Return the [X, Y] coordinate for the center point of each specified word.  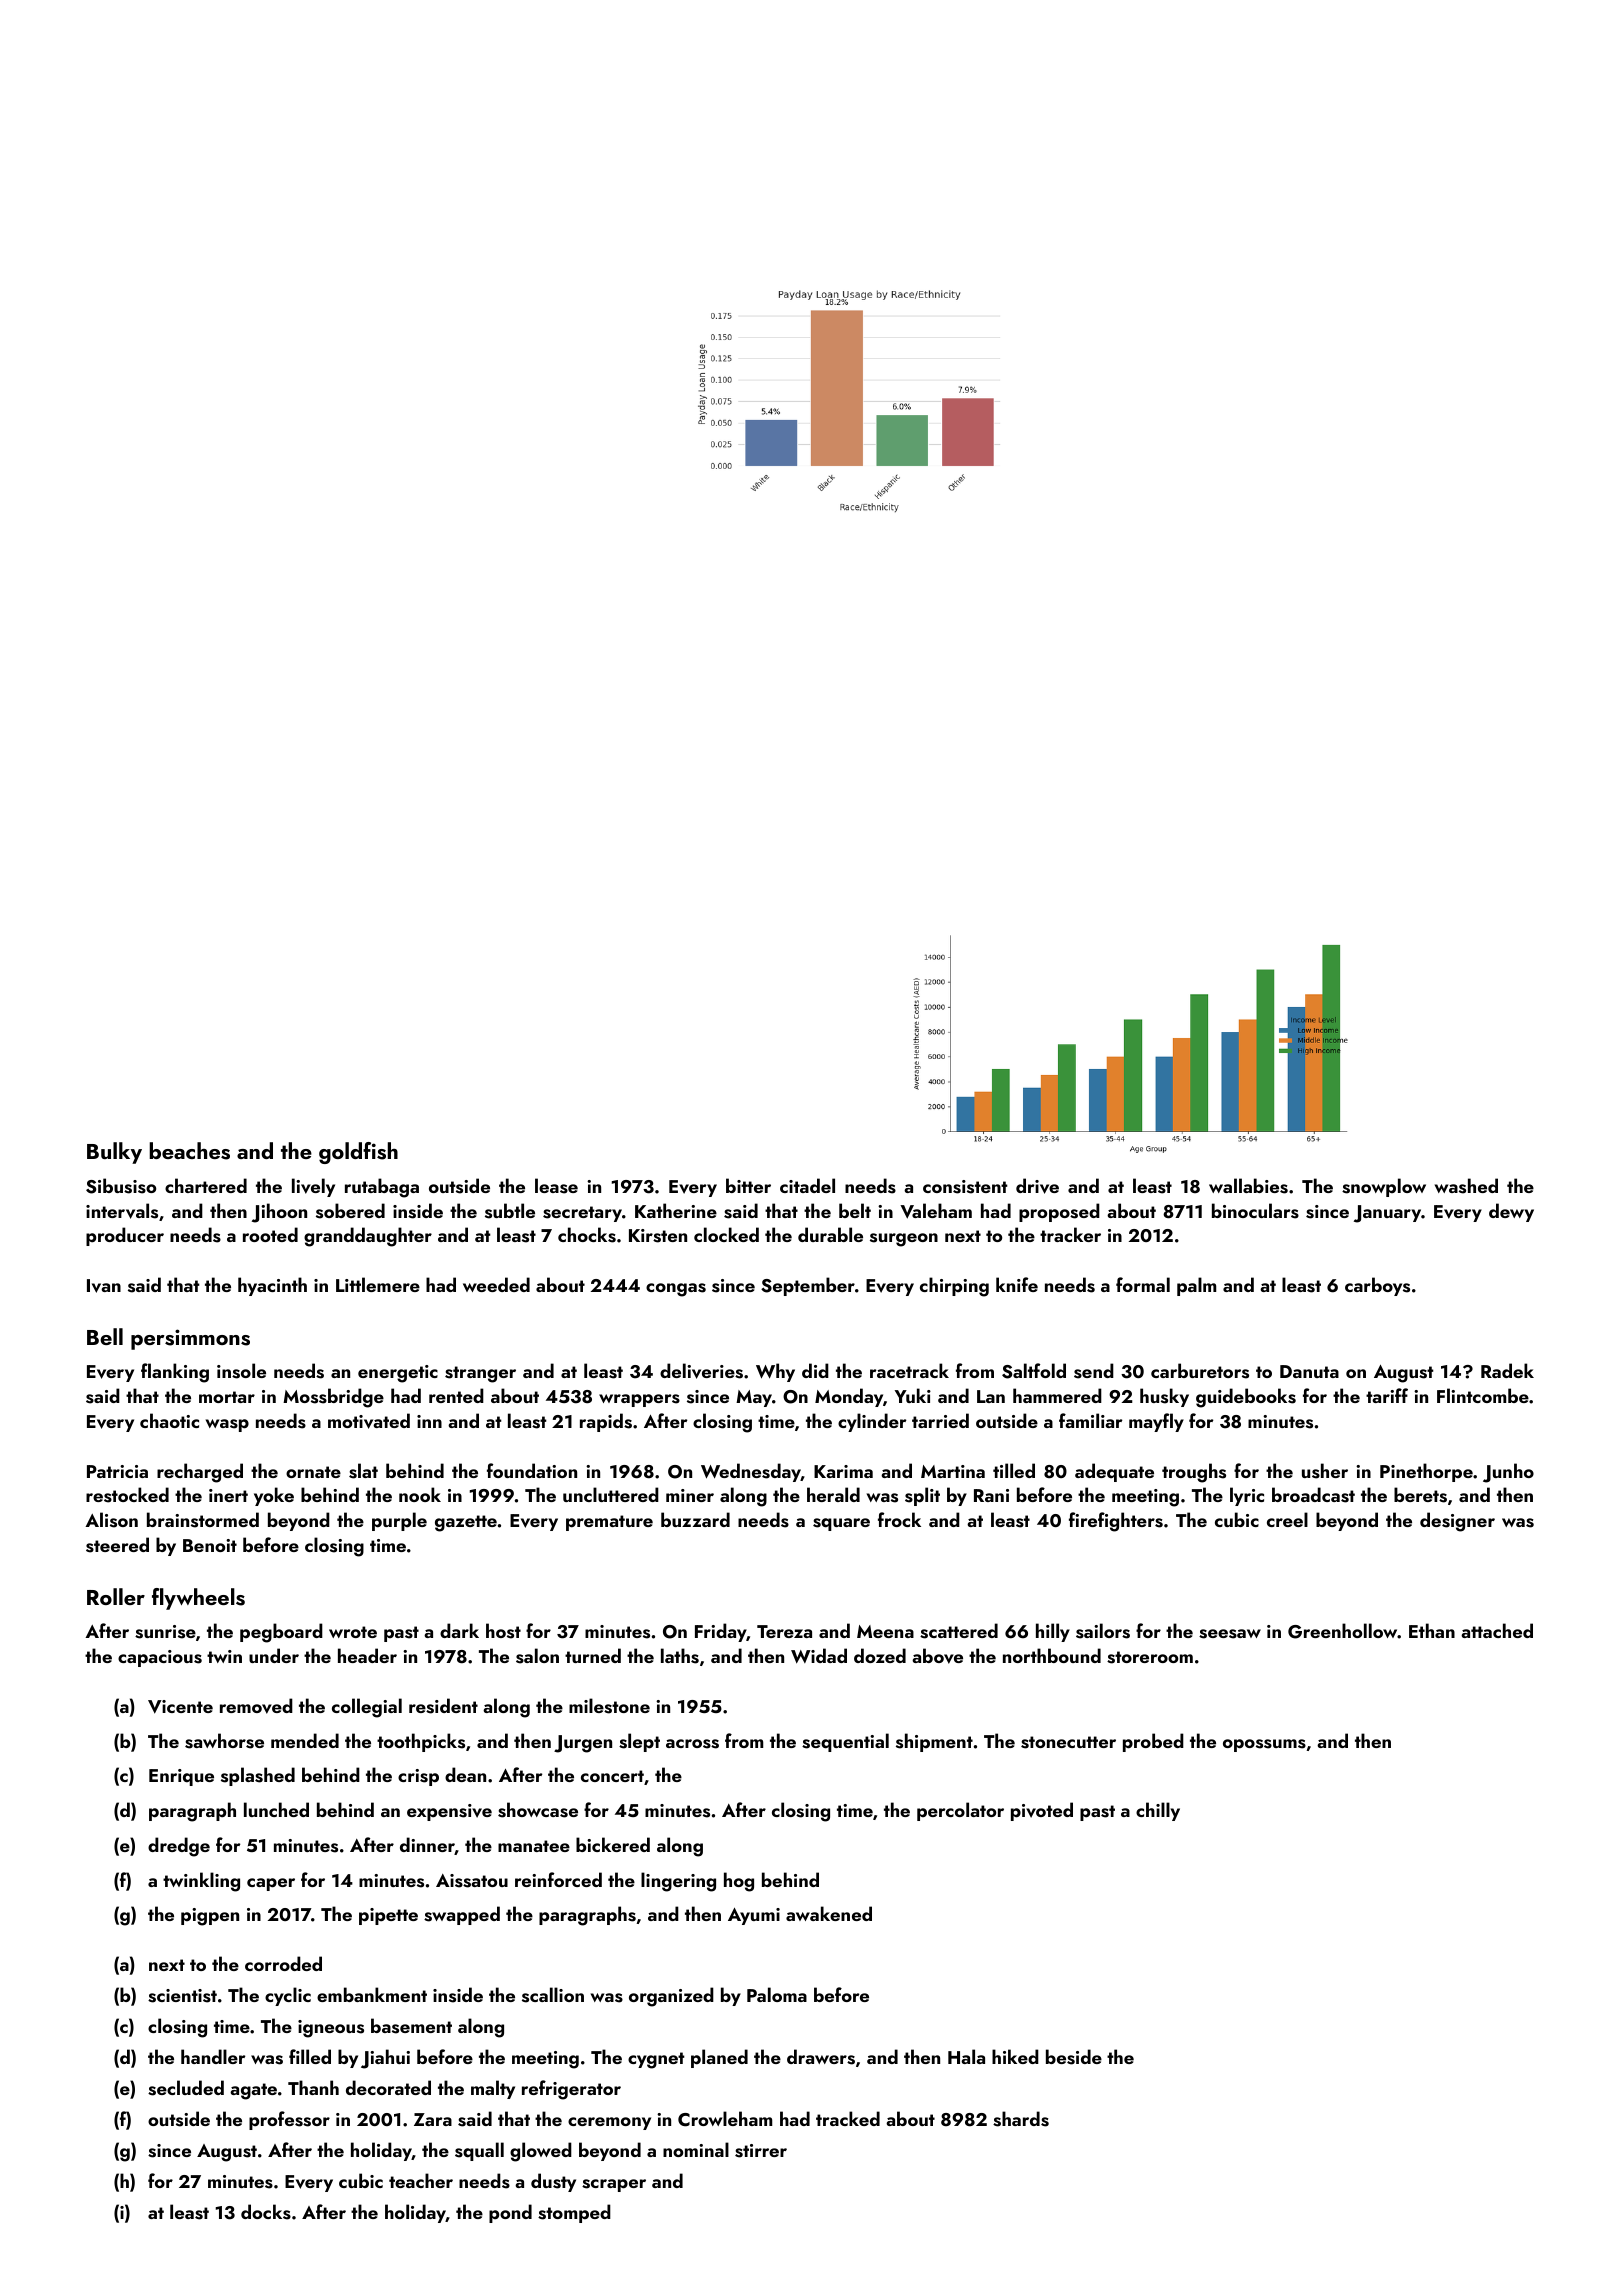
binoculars [1255, 1211]
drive [1037, 1186]
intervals [122, 1211]
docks [266, 2212]
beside [1074, 2057]
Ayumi [754, 1916]
